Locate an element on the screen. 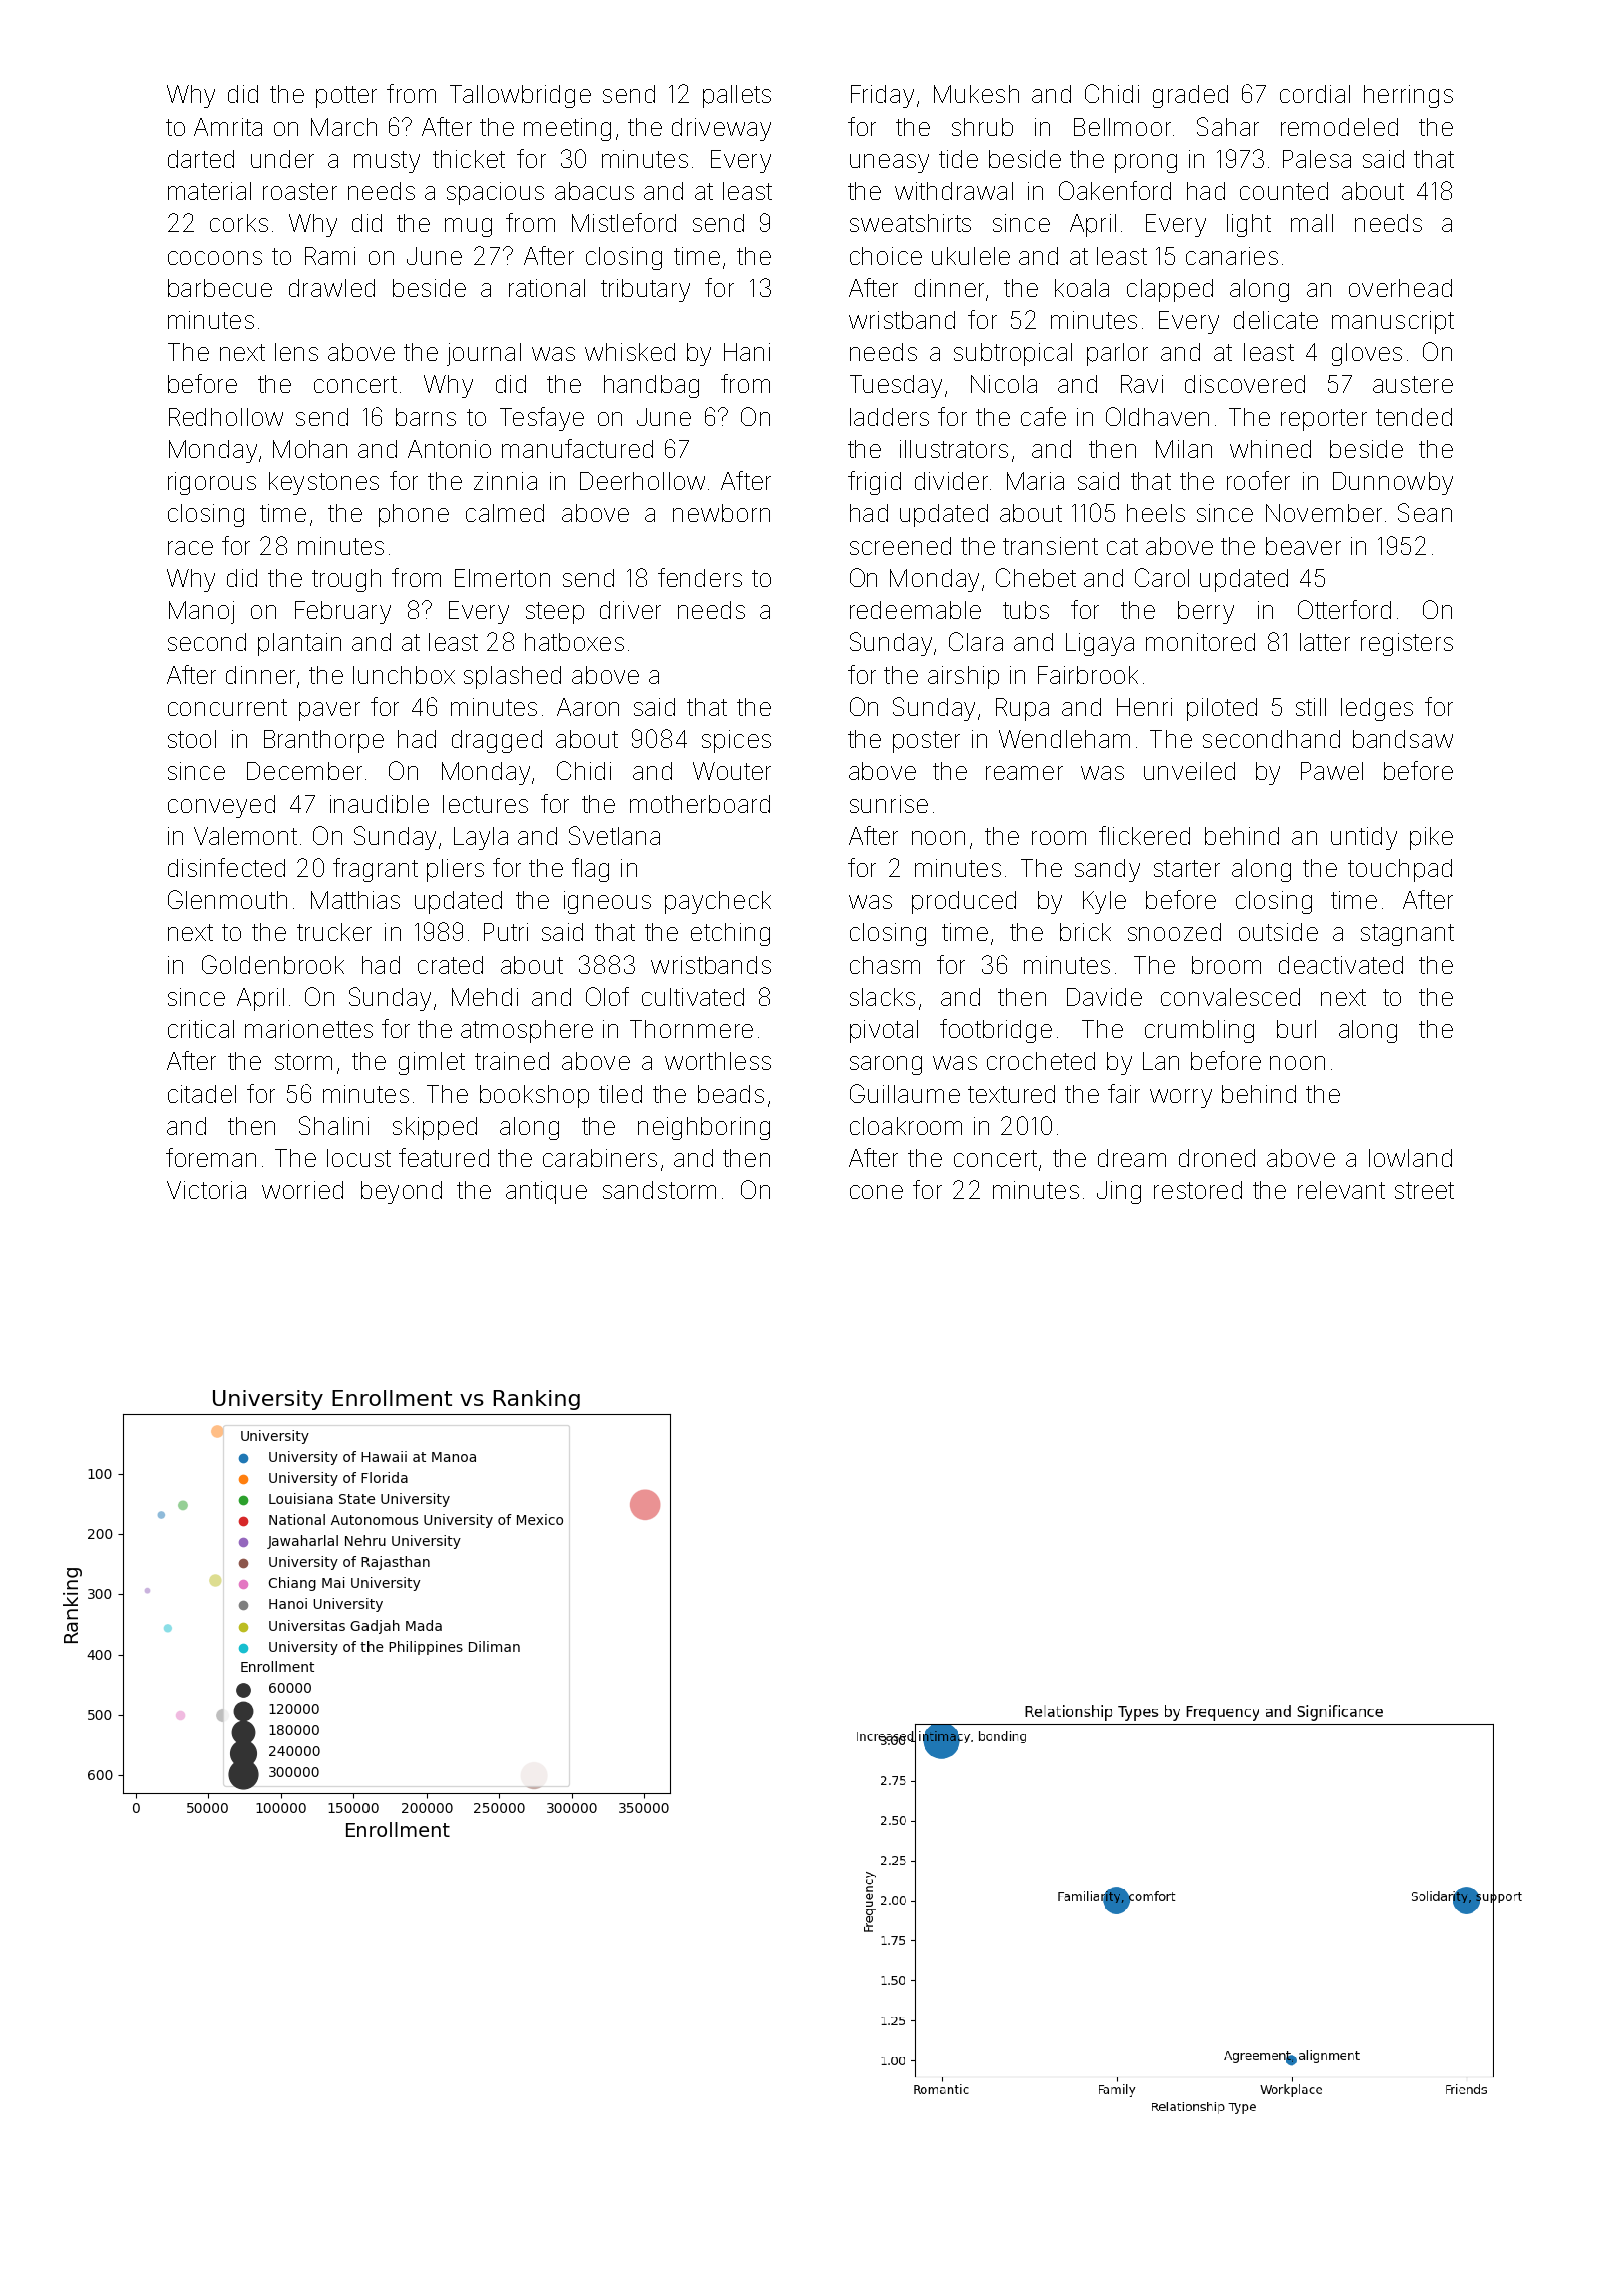  illustrators is located at coordinates (954, 449).
